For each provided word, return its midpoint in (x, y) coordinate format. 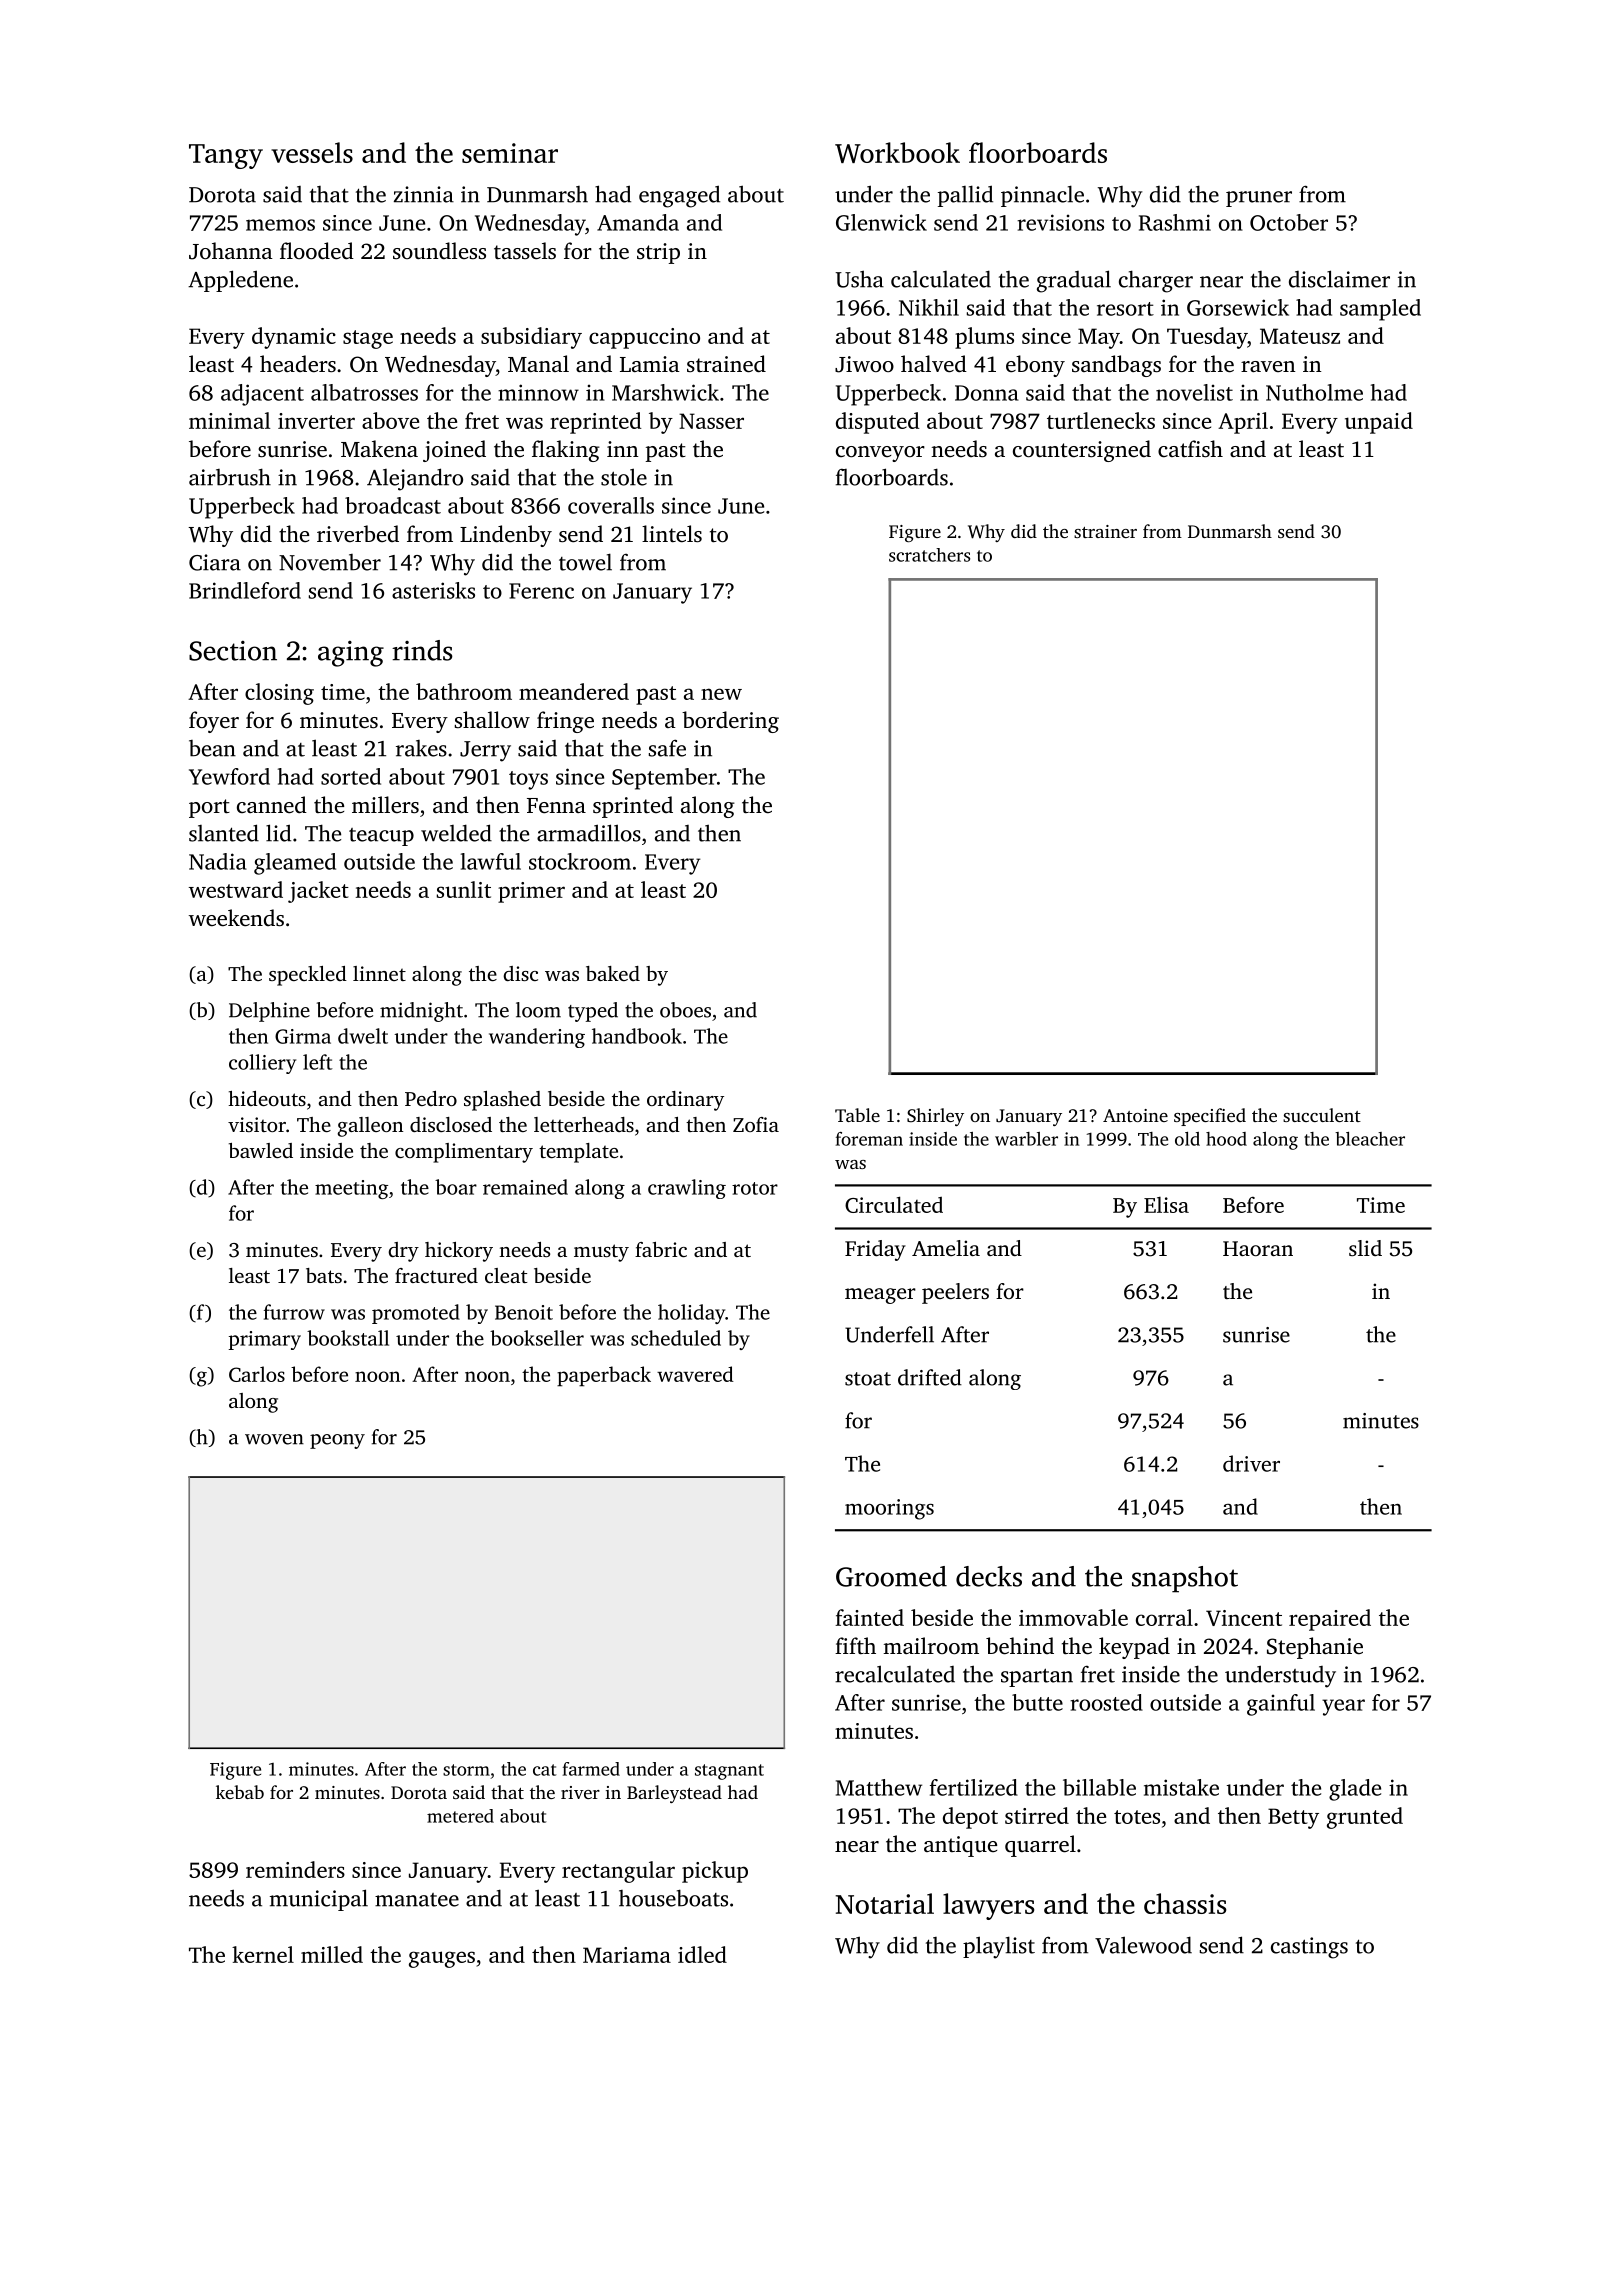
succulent (1322, 1115)
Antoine (1135, 1115)
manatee (417, 1900)
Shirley (935, 1117)
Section (233, 651)
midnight (421, 1012)
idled (702, 1954)
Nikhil (929, 307)
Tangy (226, 156)
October (1289, 222)
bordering (730, 722)
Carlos (257, 1374)
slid (1365, 1248)
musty (601, 1253)
